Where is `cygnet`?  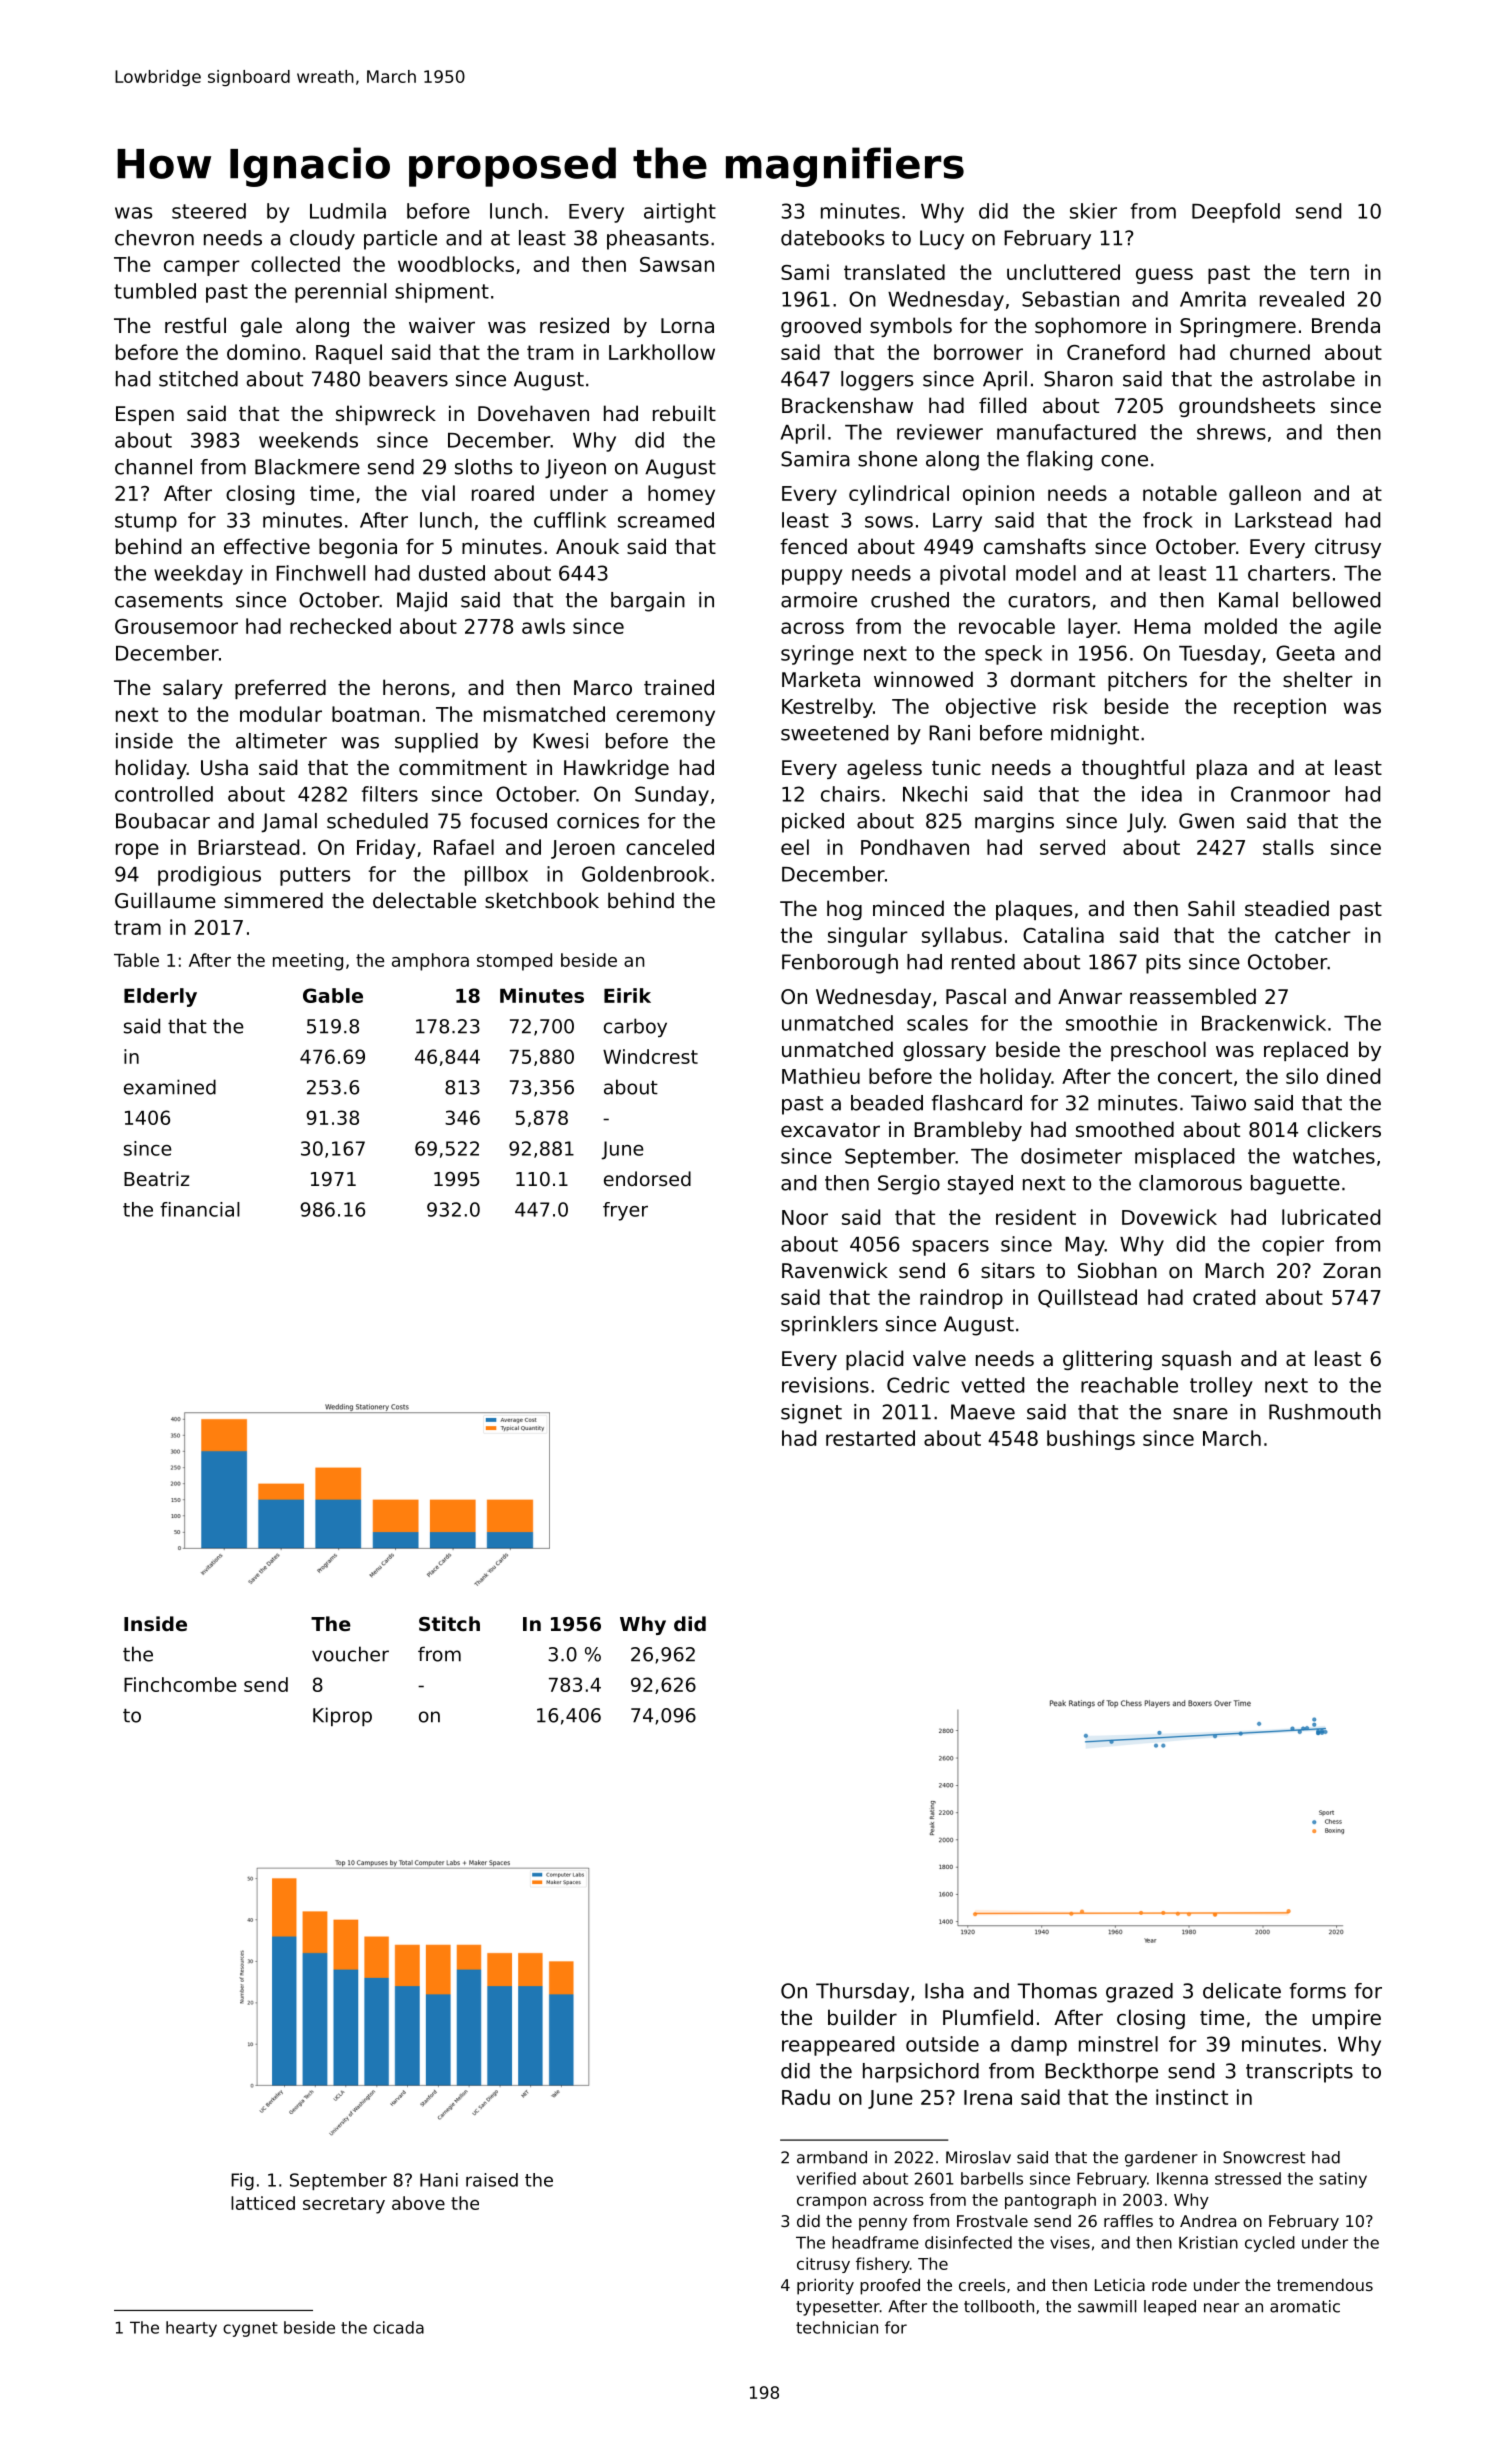
cygnet is located at coordinates (250, 2329).
